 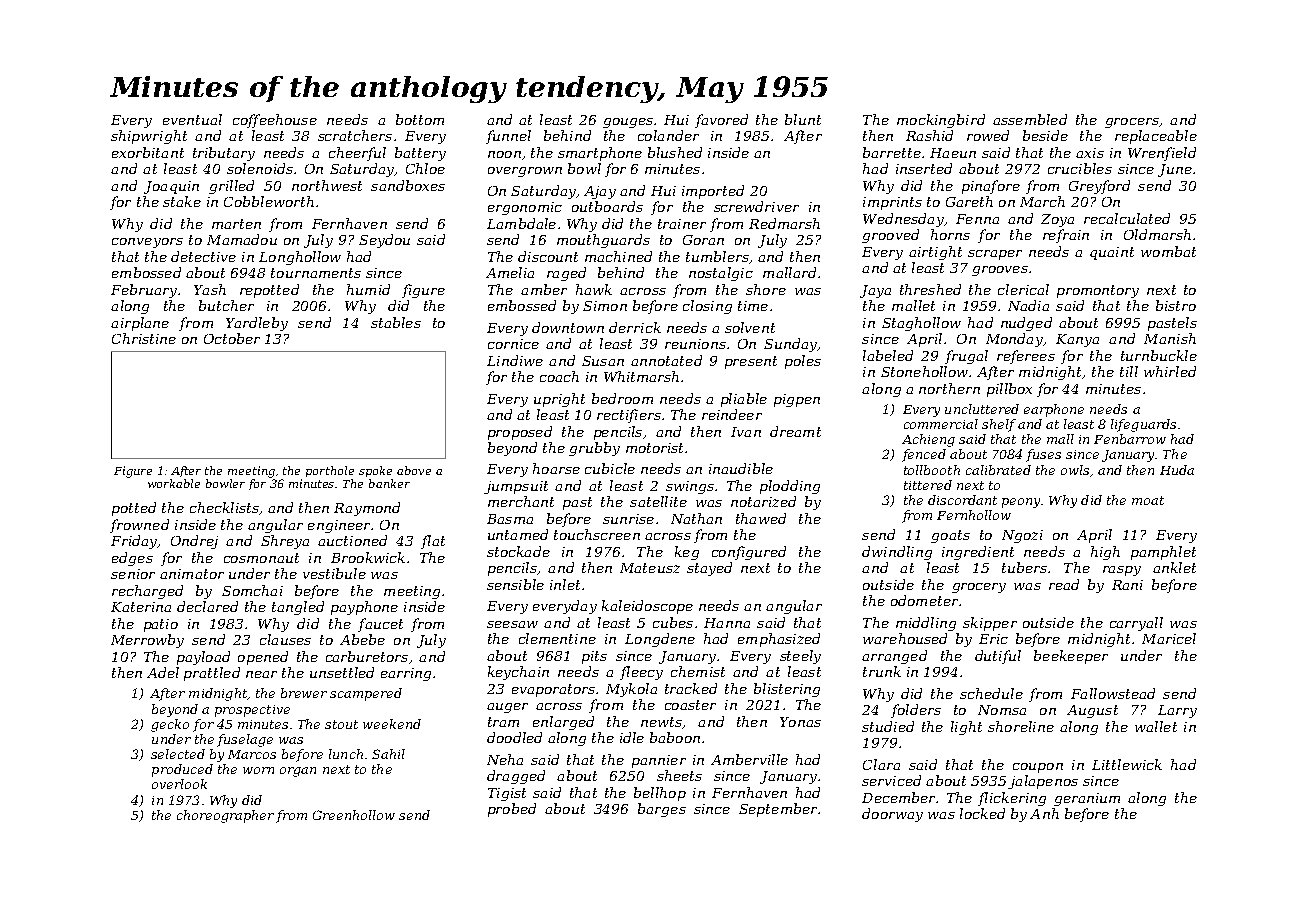 I want to click on Greenhollow, so click(x=354, y=815).
